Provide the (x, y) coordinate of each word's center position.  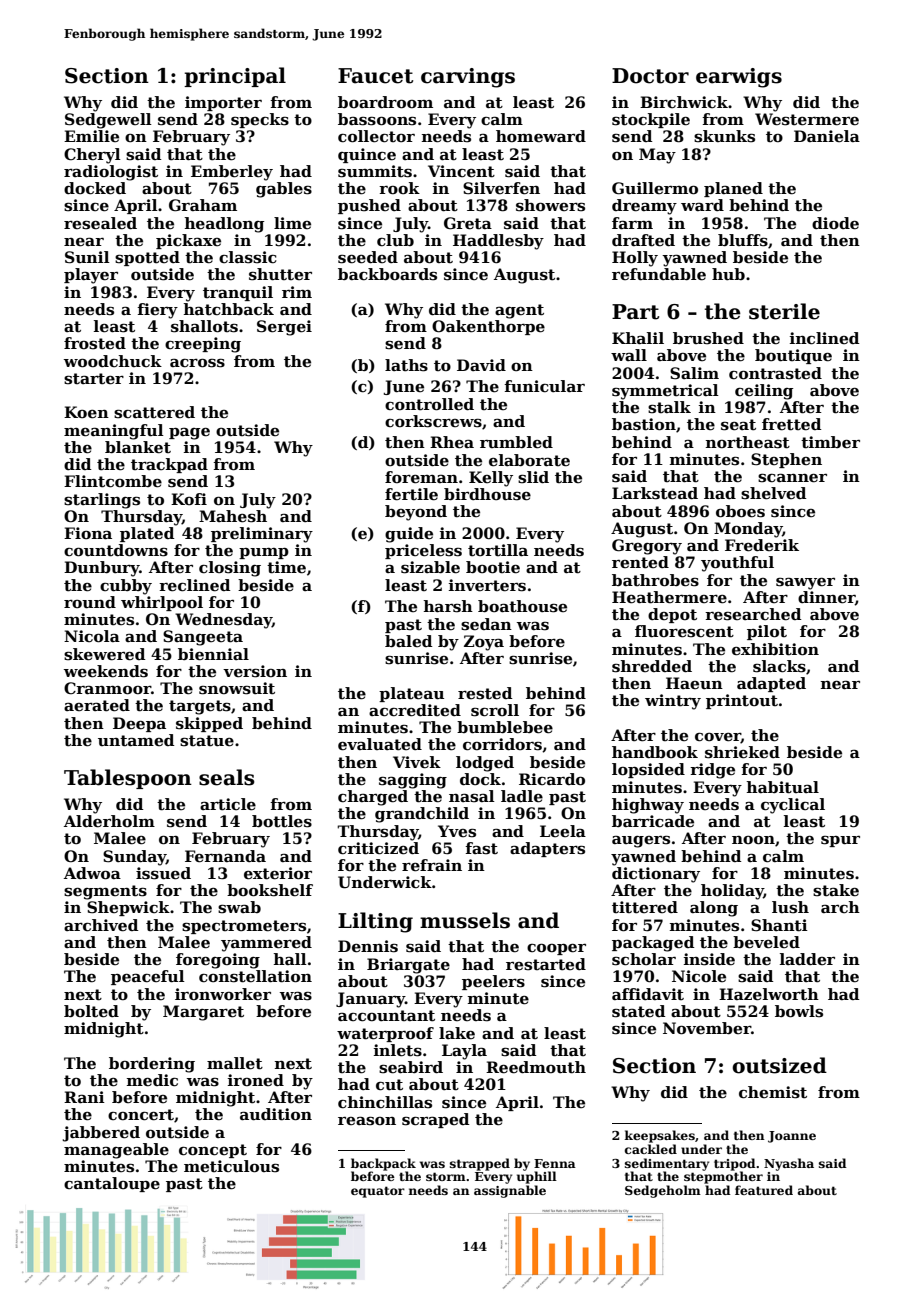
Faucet (375, 76)
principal (235, 77)
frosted (95, 343)
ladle (522, 796)
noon (753, 840)
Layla (464, 1052)
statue (207, 741)
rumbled (516, 442)
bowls (799, 1011)
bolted (91, 1011)
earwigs (739, 78)
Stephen (786, 460)
